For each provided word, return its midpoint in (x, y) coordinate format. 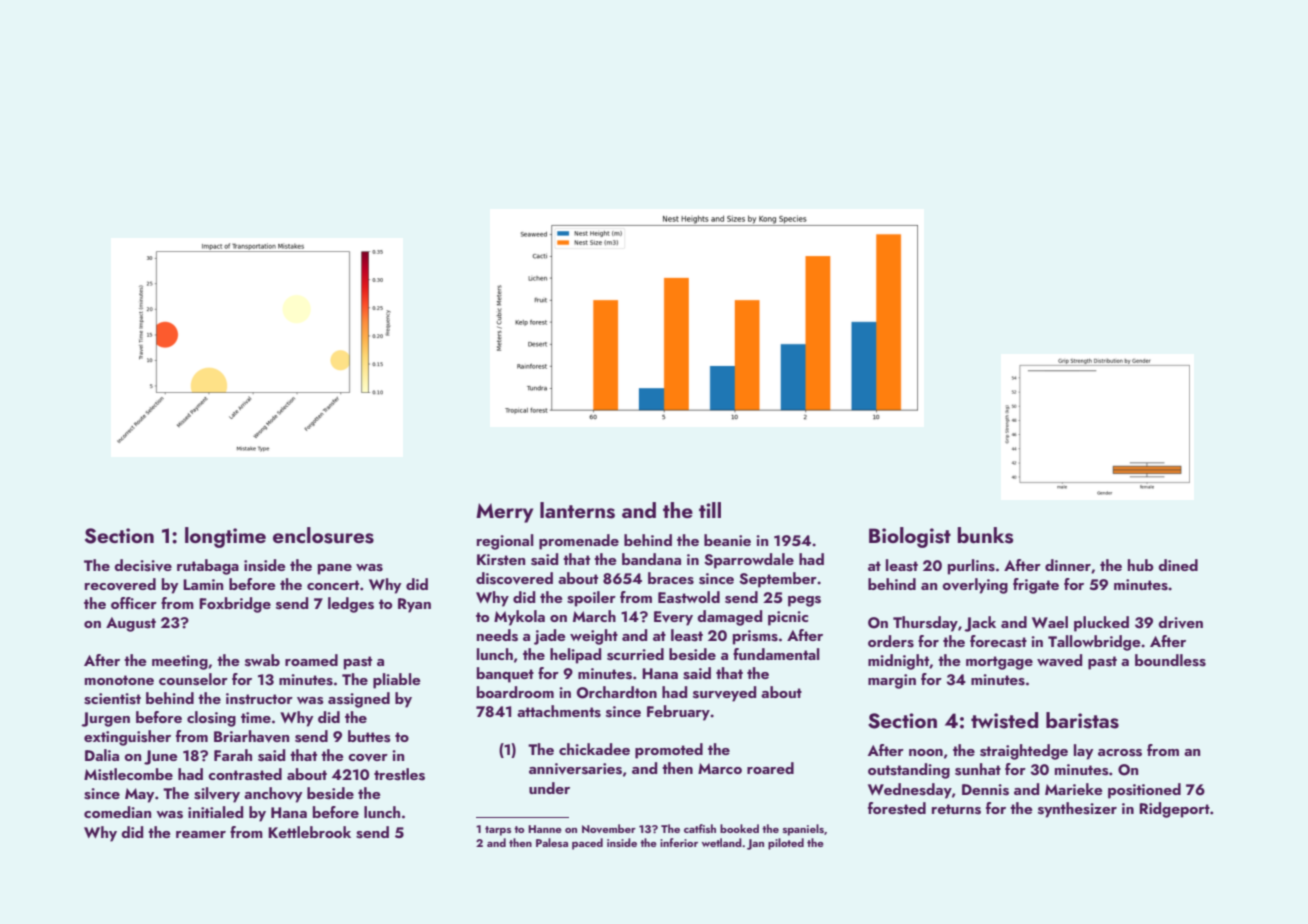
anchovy (273, 795)
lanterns (577, 510)
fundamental (776, 654)
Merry (504, 513)
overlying (975, 586)
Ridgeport (1174, 810)
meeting (180, 662)
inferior (679, 842)
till (710, 510)
